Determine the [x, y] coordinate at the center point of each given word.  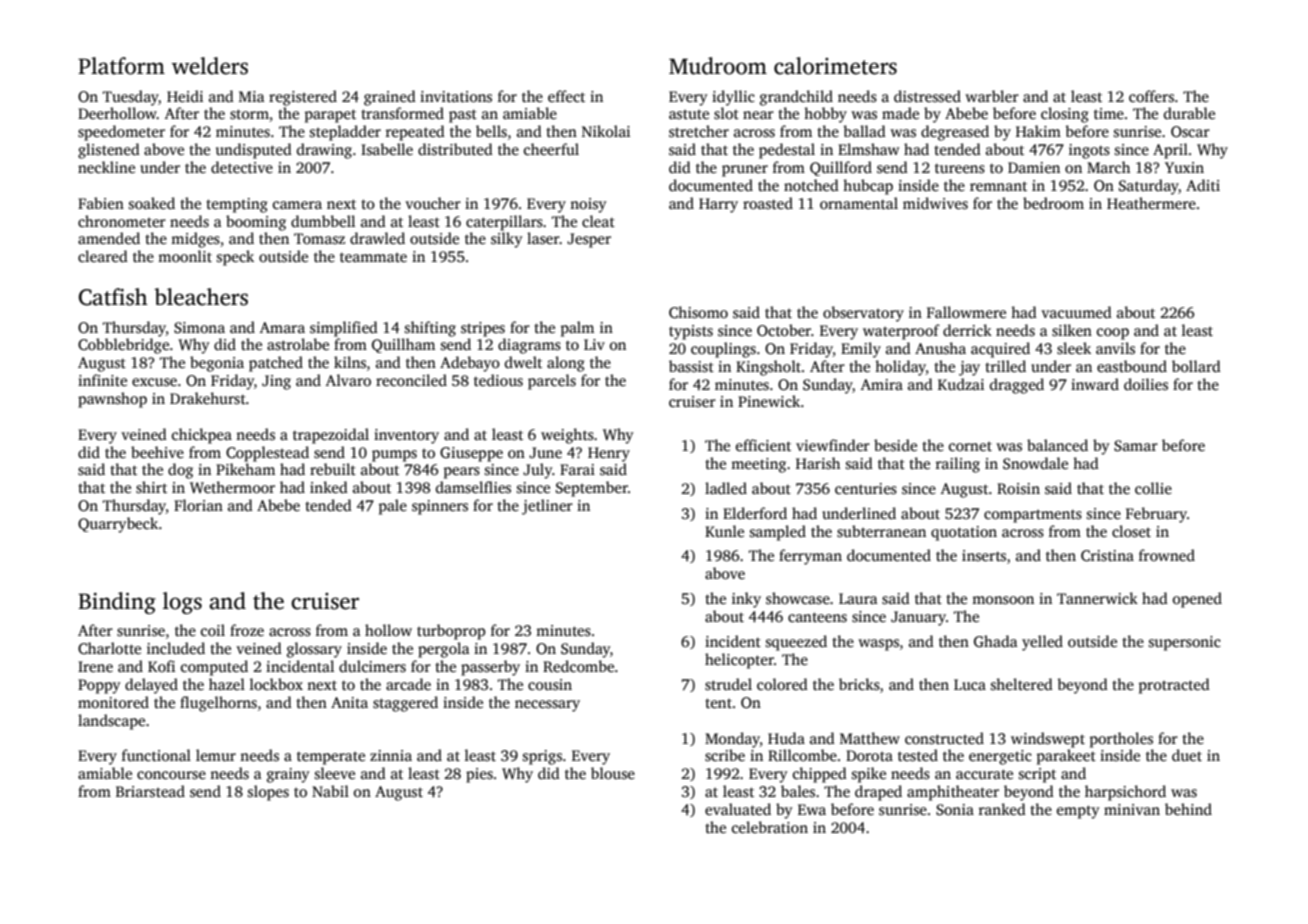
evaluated [738, 809]
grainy [288, 775]
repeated [415, 133]
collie [1153, 488]
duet [1187, 755]
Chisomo [698, 312]
